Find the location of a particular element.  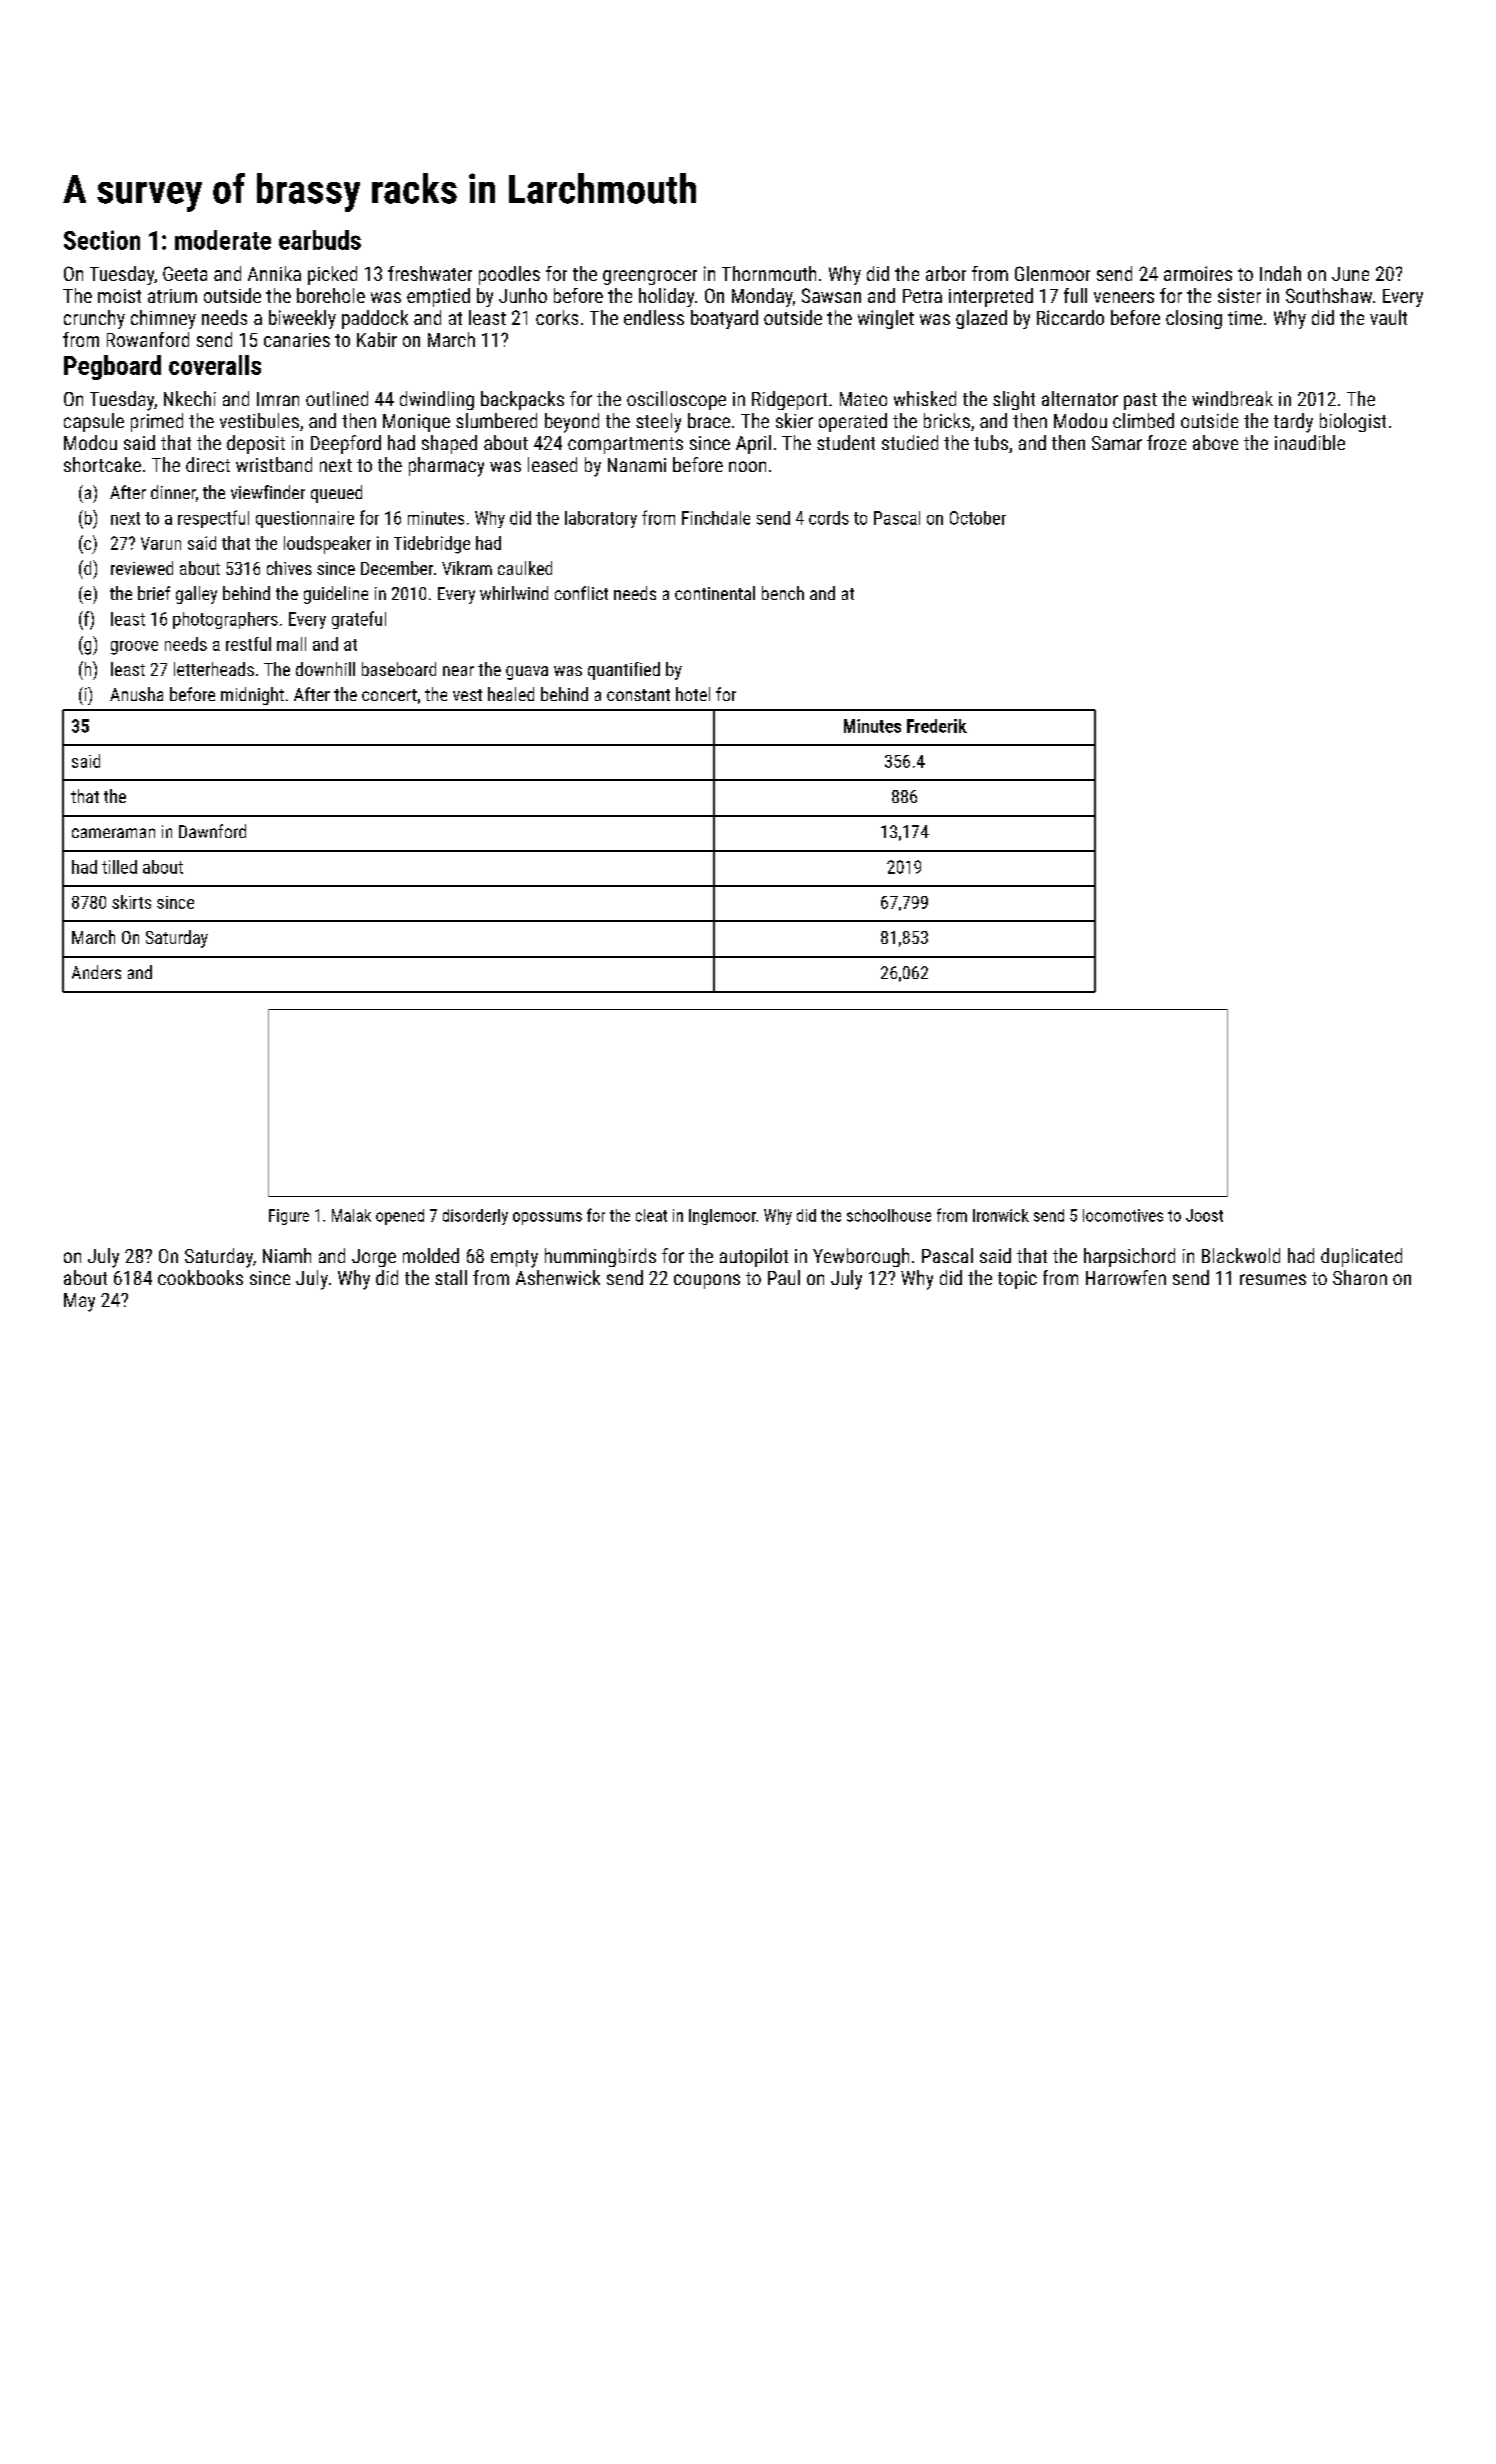

noon is located at coordinates (747, 466).
